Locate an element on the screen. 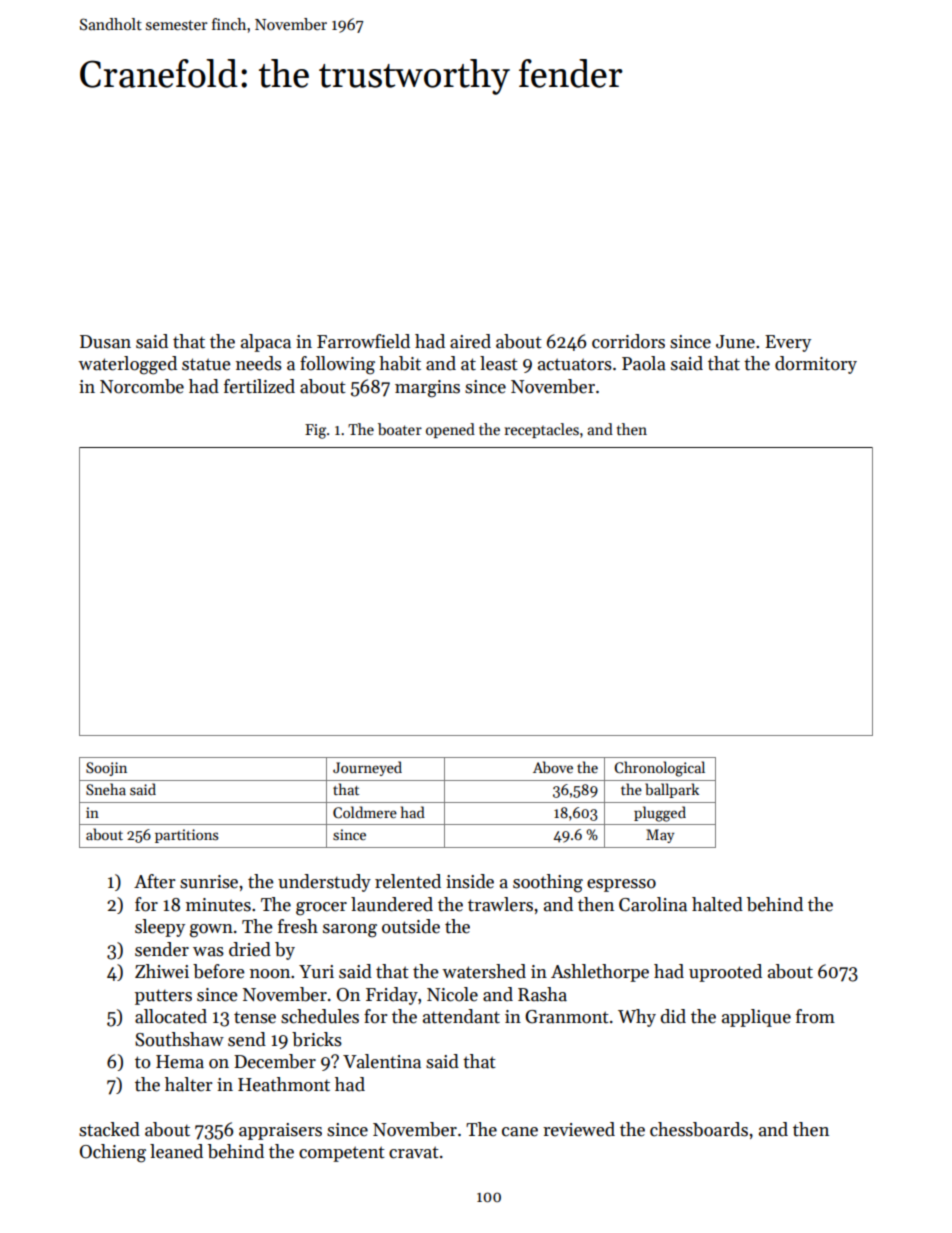 Image resolution: width=952 pixels, height=1233 pixels. Above is located at coordinates (553, 767).
